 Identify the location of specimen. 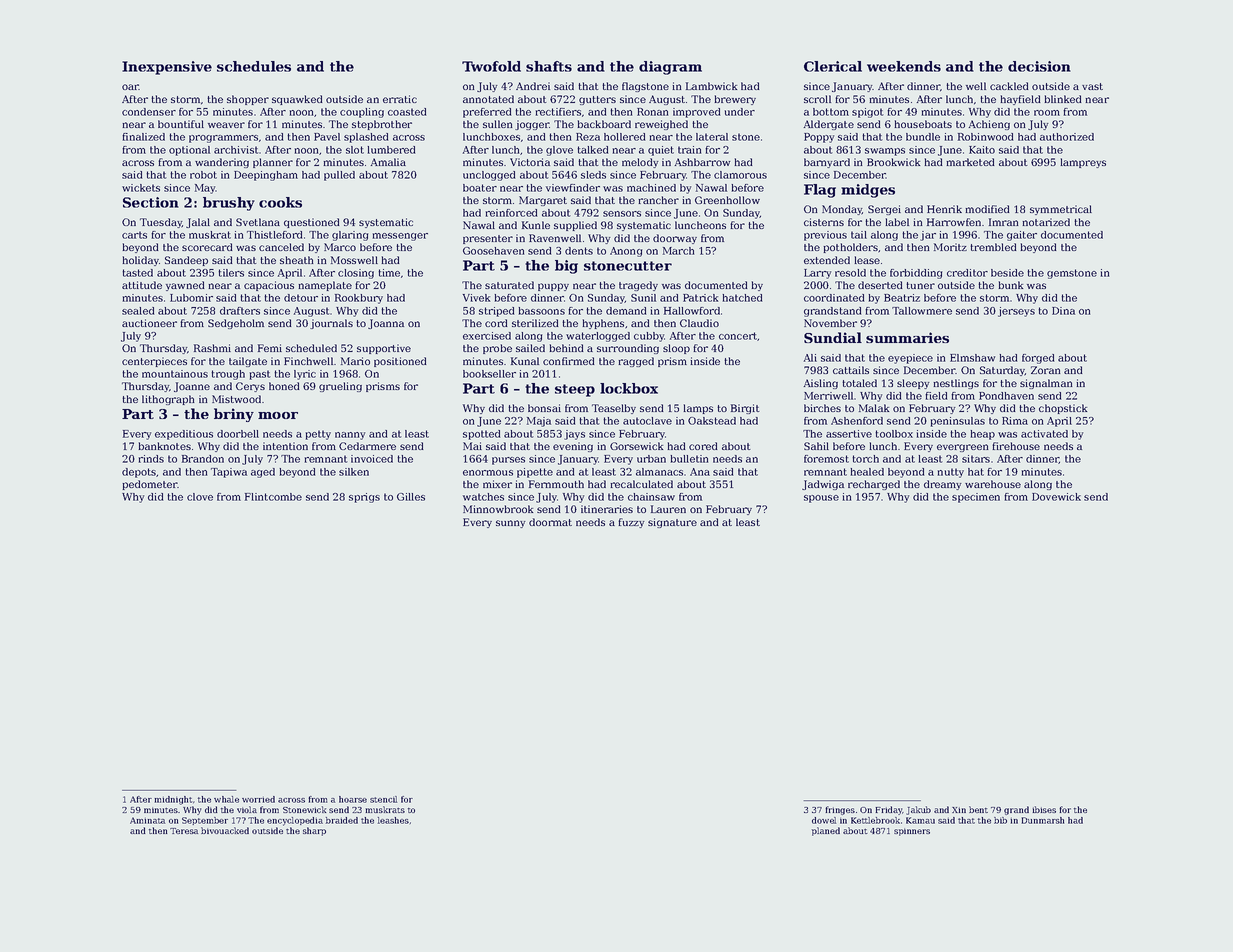
(976, 498).
